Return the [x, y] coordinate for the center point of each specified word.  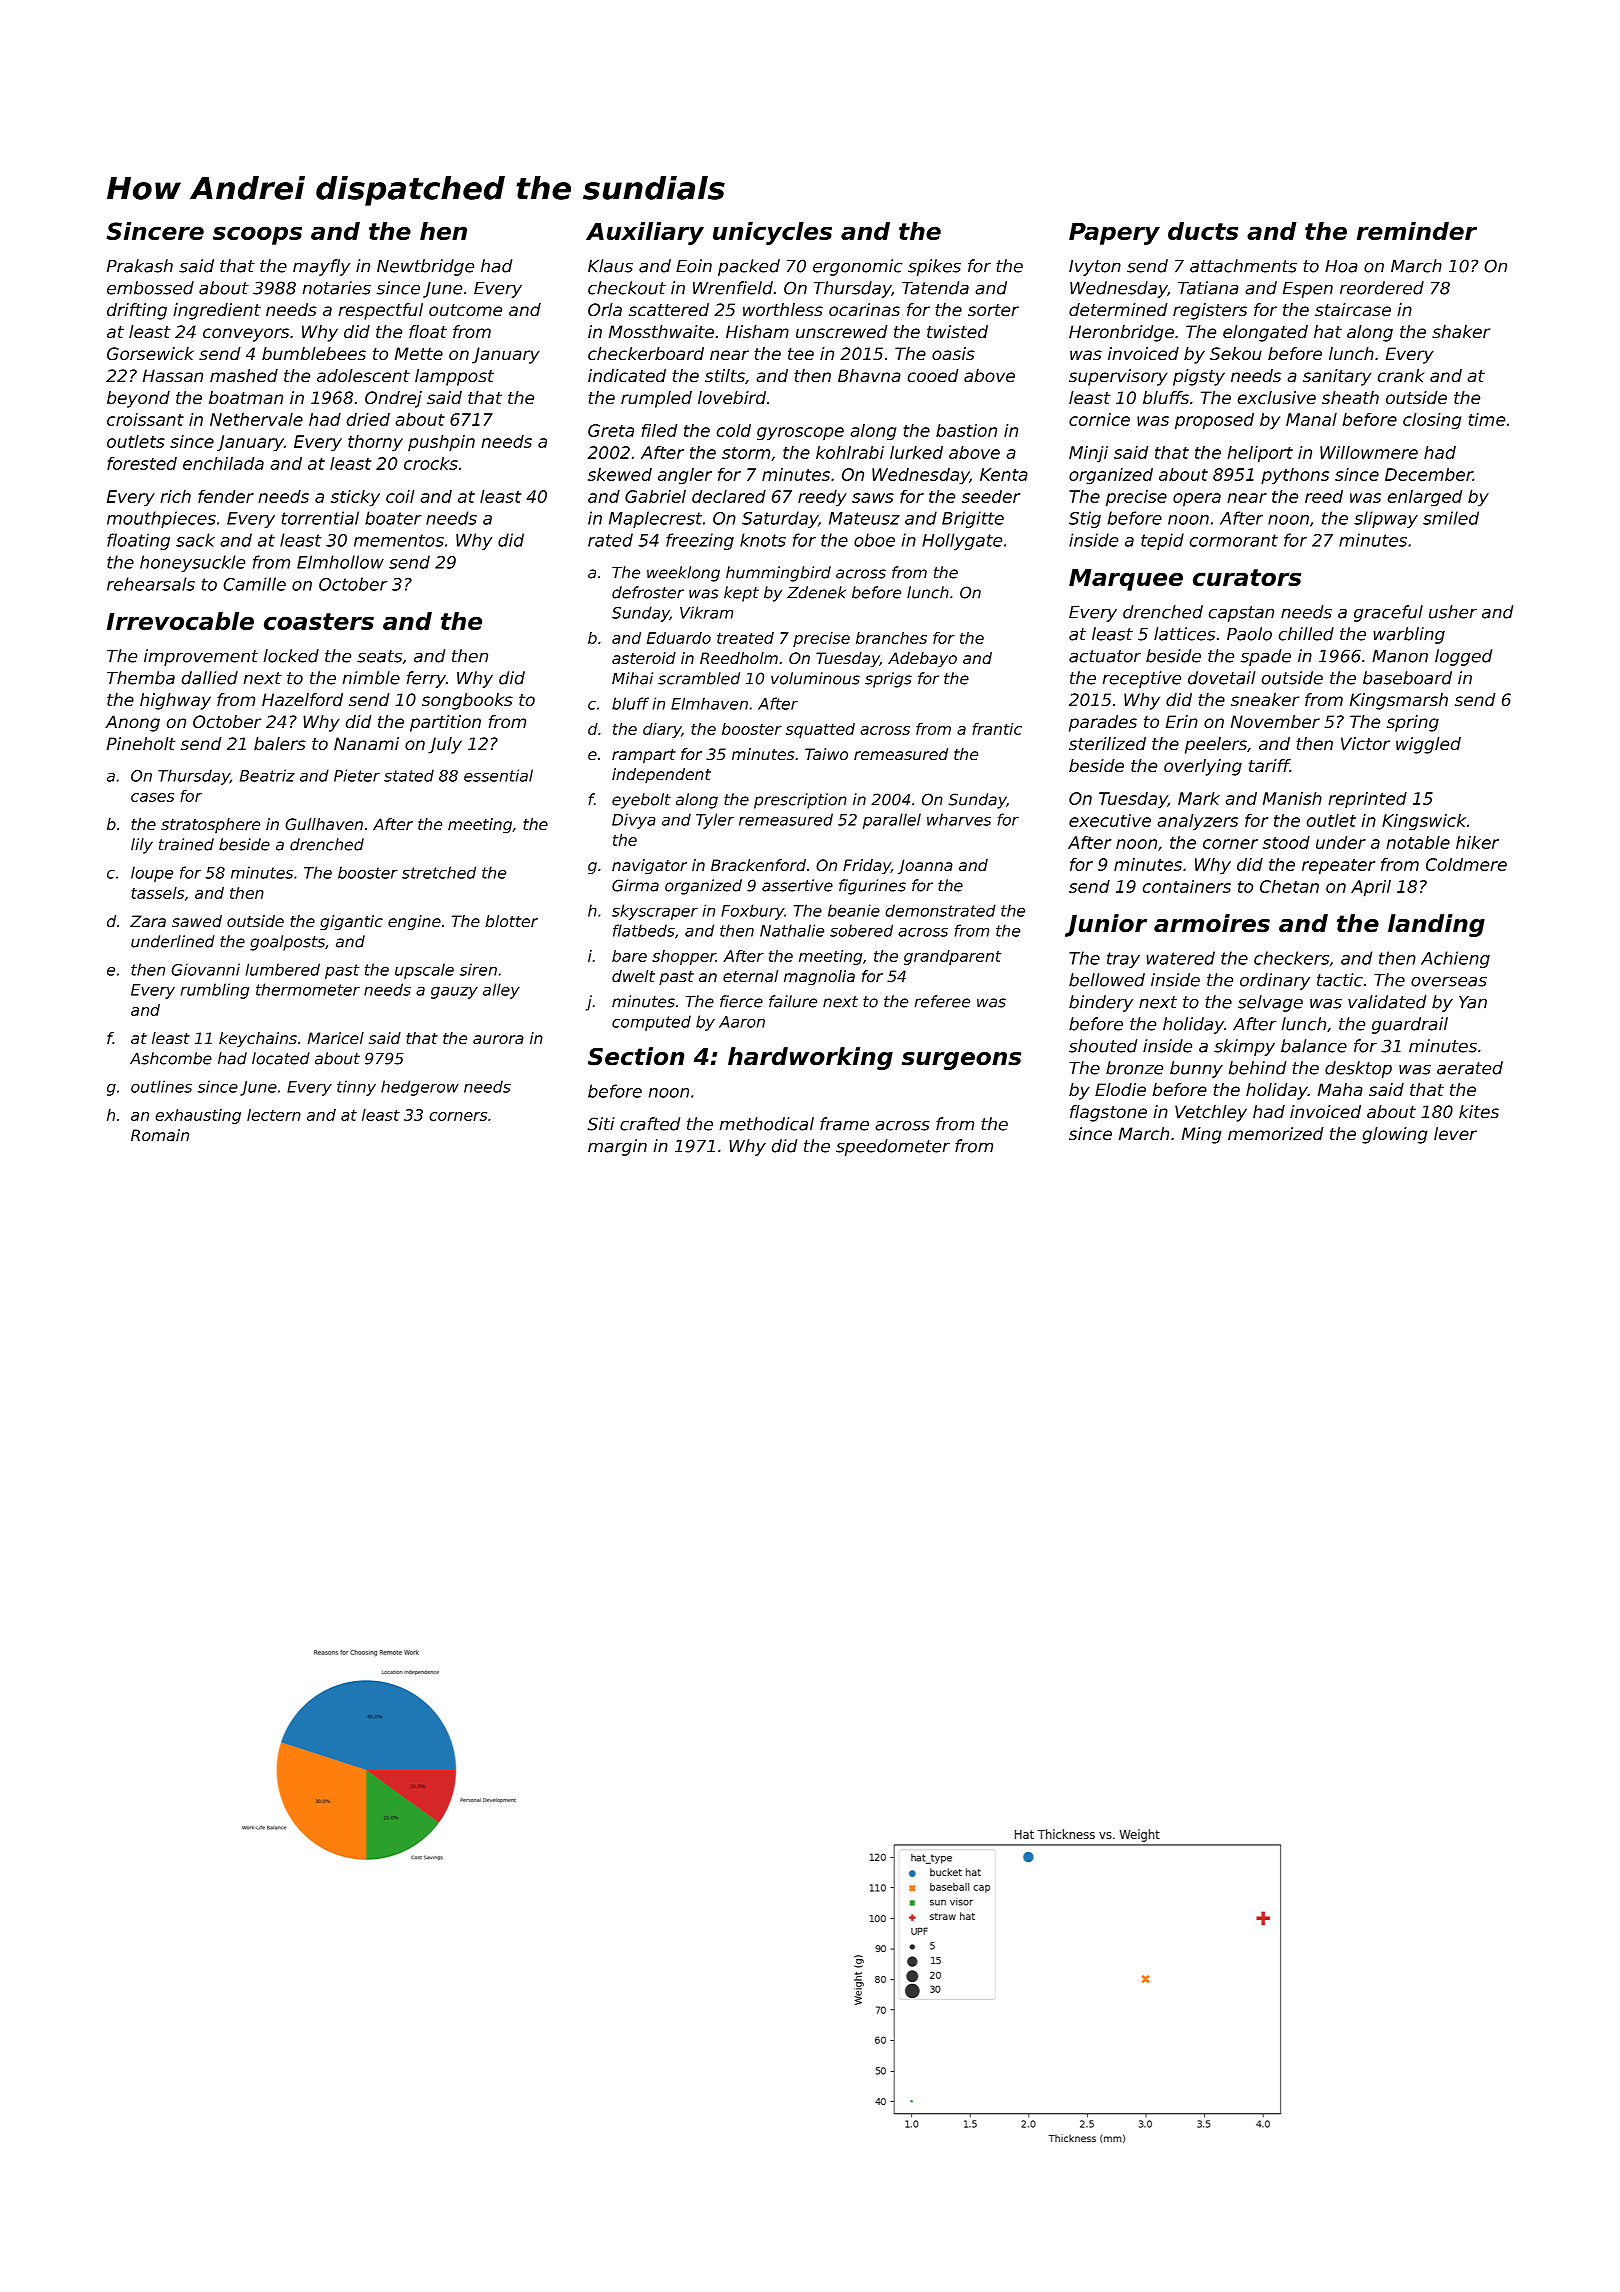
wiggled [1428, 745]
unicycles [772, 233]
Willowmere [1369, 452]
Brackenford [758, 865]
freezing [700, 541]
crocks [431, 463]
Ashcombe [171, 1058]
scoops [257, 235]
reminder [1417, 231]
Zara [148, 921]
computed [651, 1023]
